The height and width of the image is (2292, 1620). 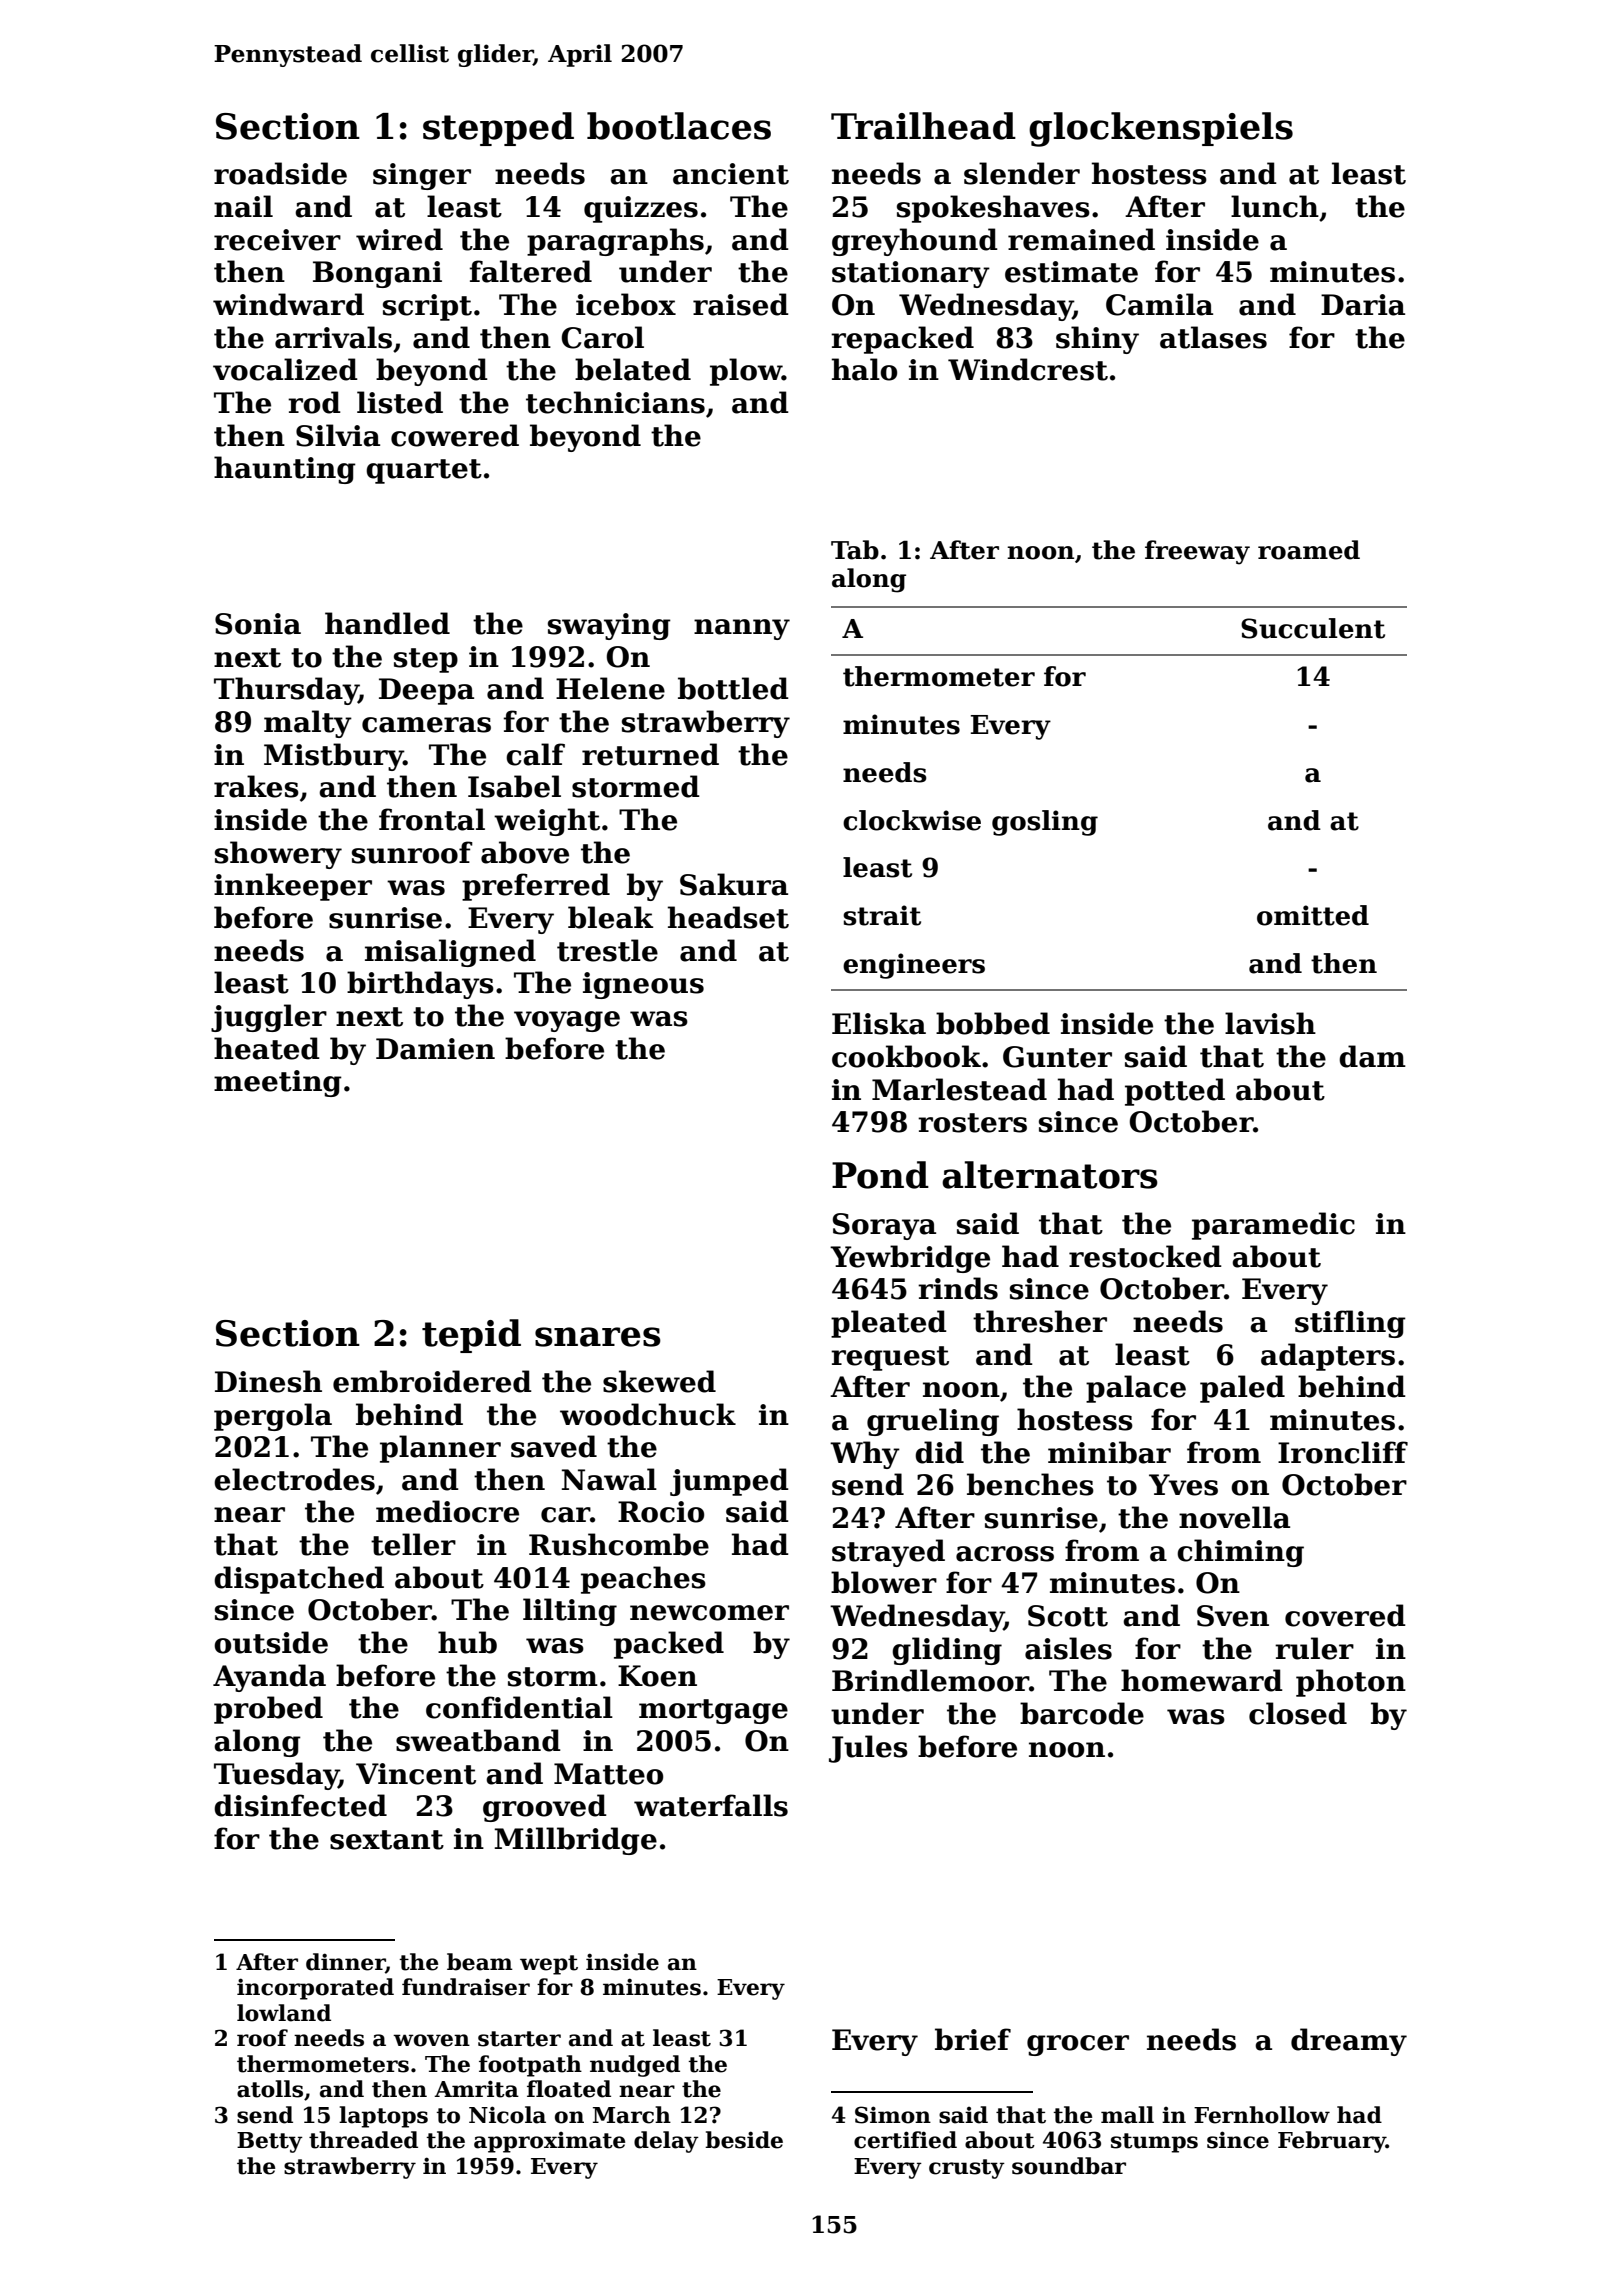 I want to click on lunch, so click(x=1275, y=206).
